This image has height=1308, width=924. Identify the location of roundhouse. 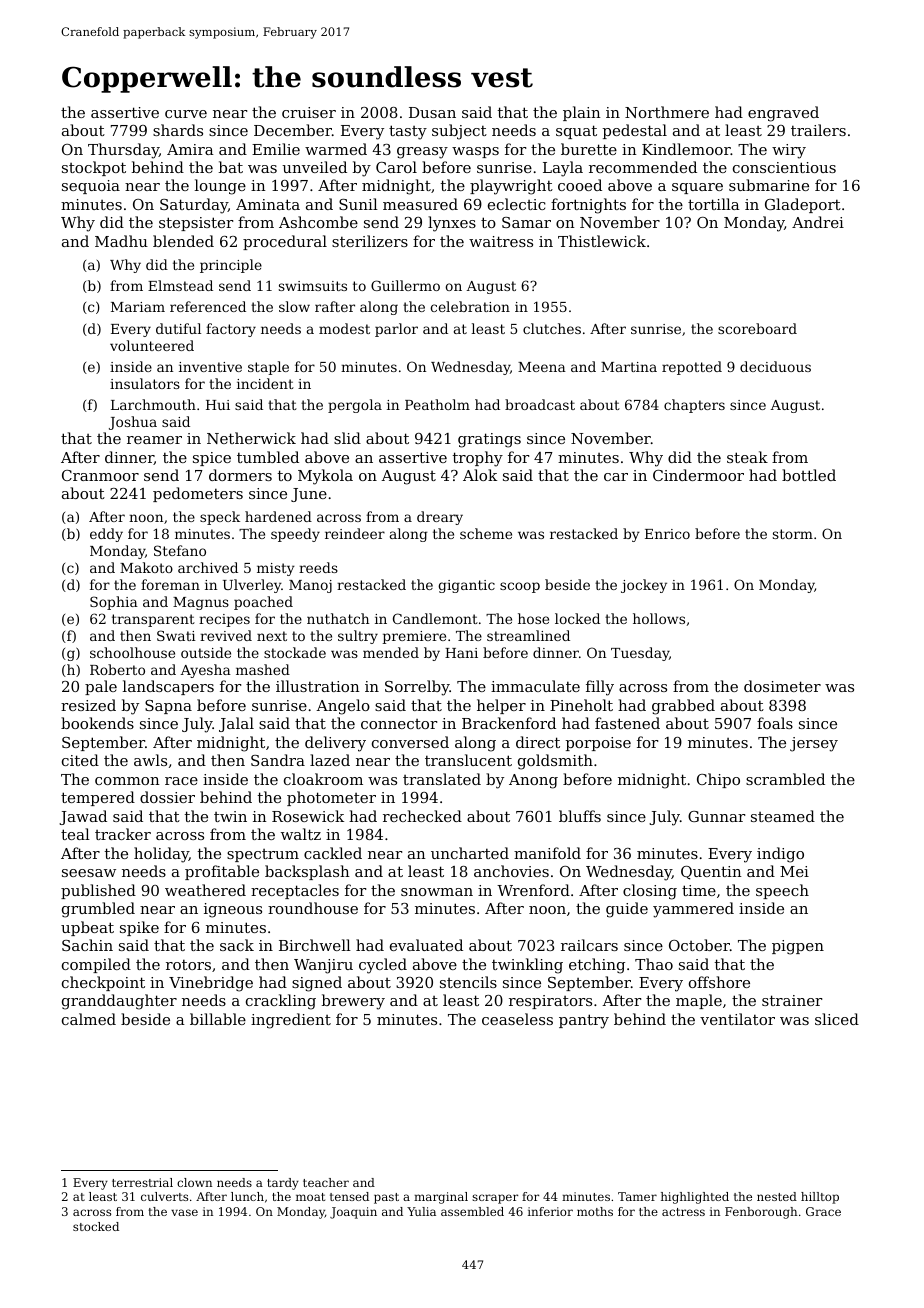
(313, 908).
